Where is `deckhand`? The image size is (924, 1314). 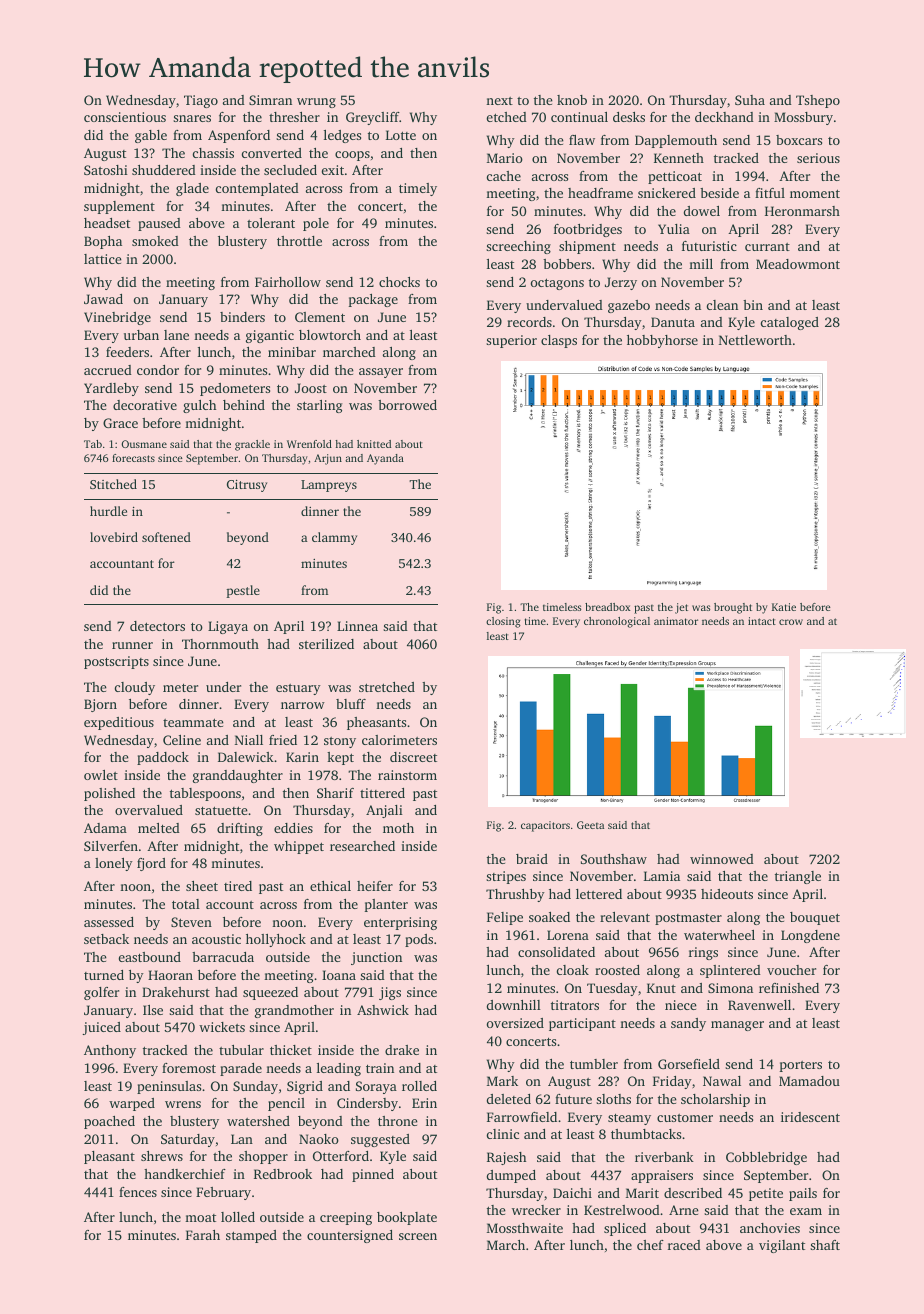 deckhand is located at coordinates (724, 117).
